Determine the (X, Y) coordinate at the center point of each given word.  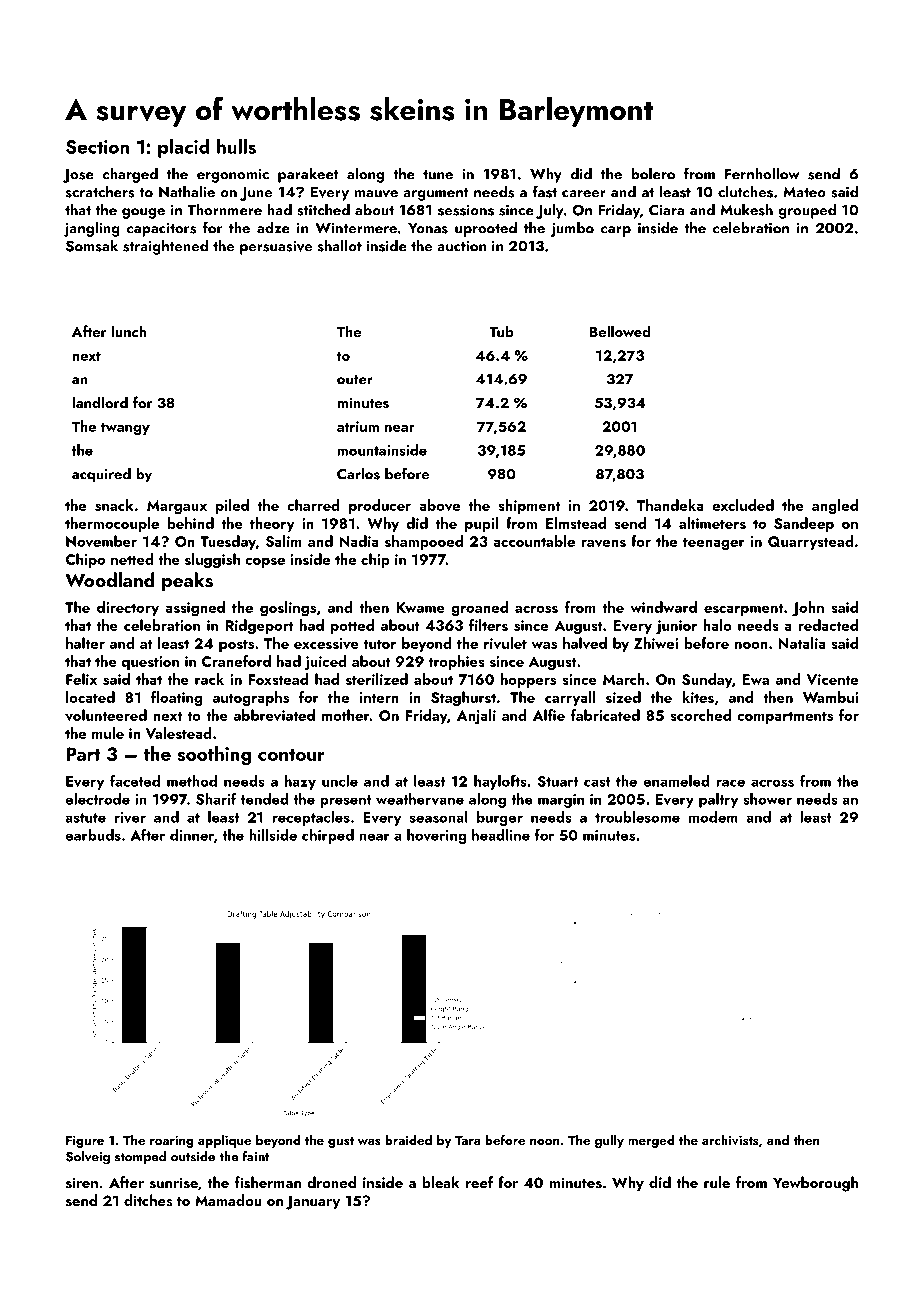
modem (713, 817)
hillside (273, 835)
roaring (172, 1141)
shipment (529, 506)
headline (501, 835)
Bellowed (620, 331)
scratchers (100, 191)
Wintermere (356, 228)
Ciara (666, 210)
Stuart (557, 781)
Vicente (832, 679)
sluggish (212, 561)
